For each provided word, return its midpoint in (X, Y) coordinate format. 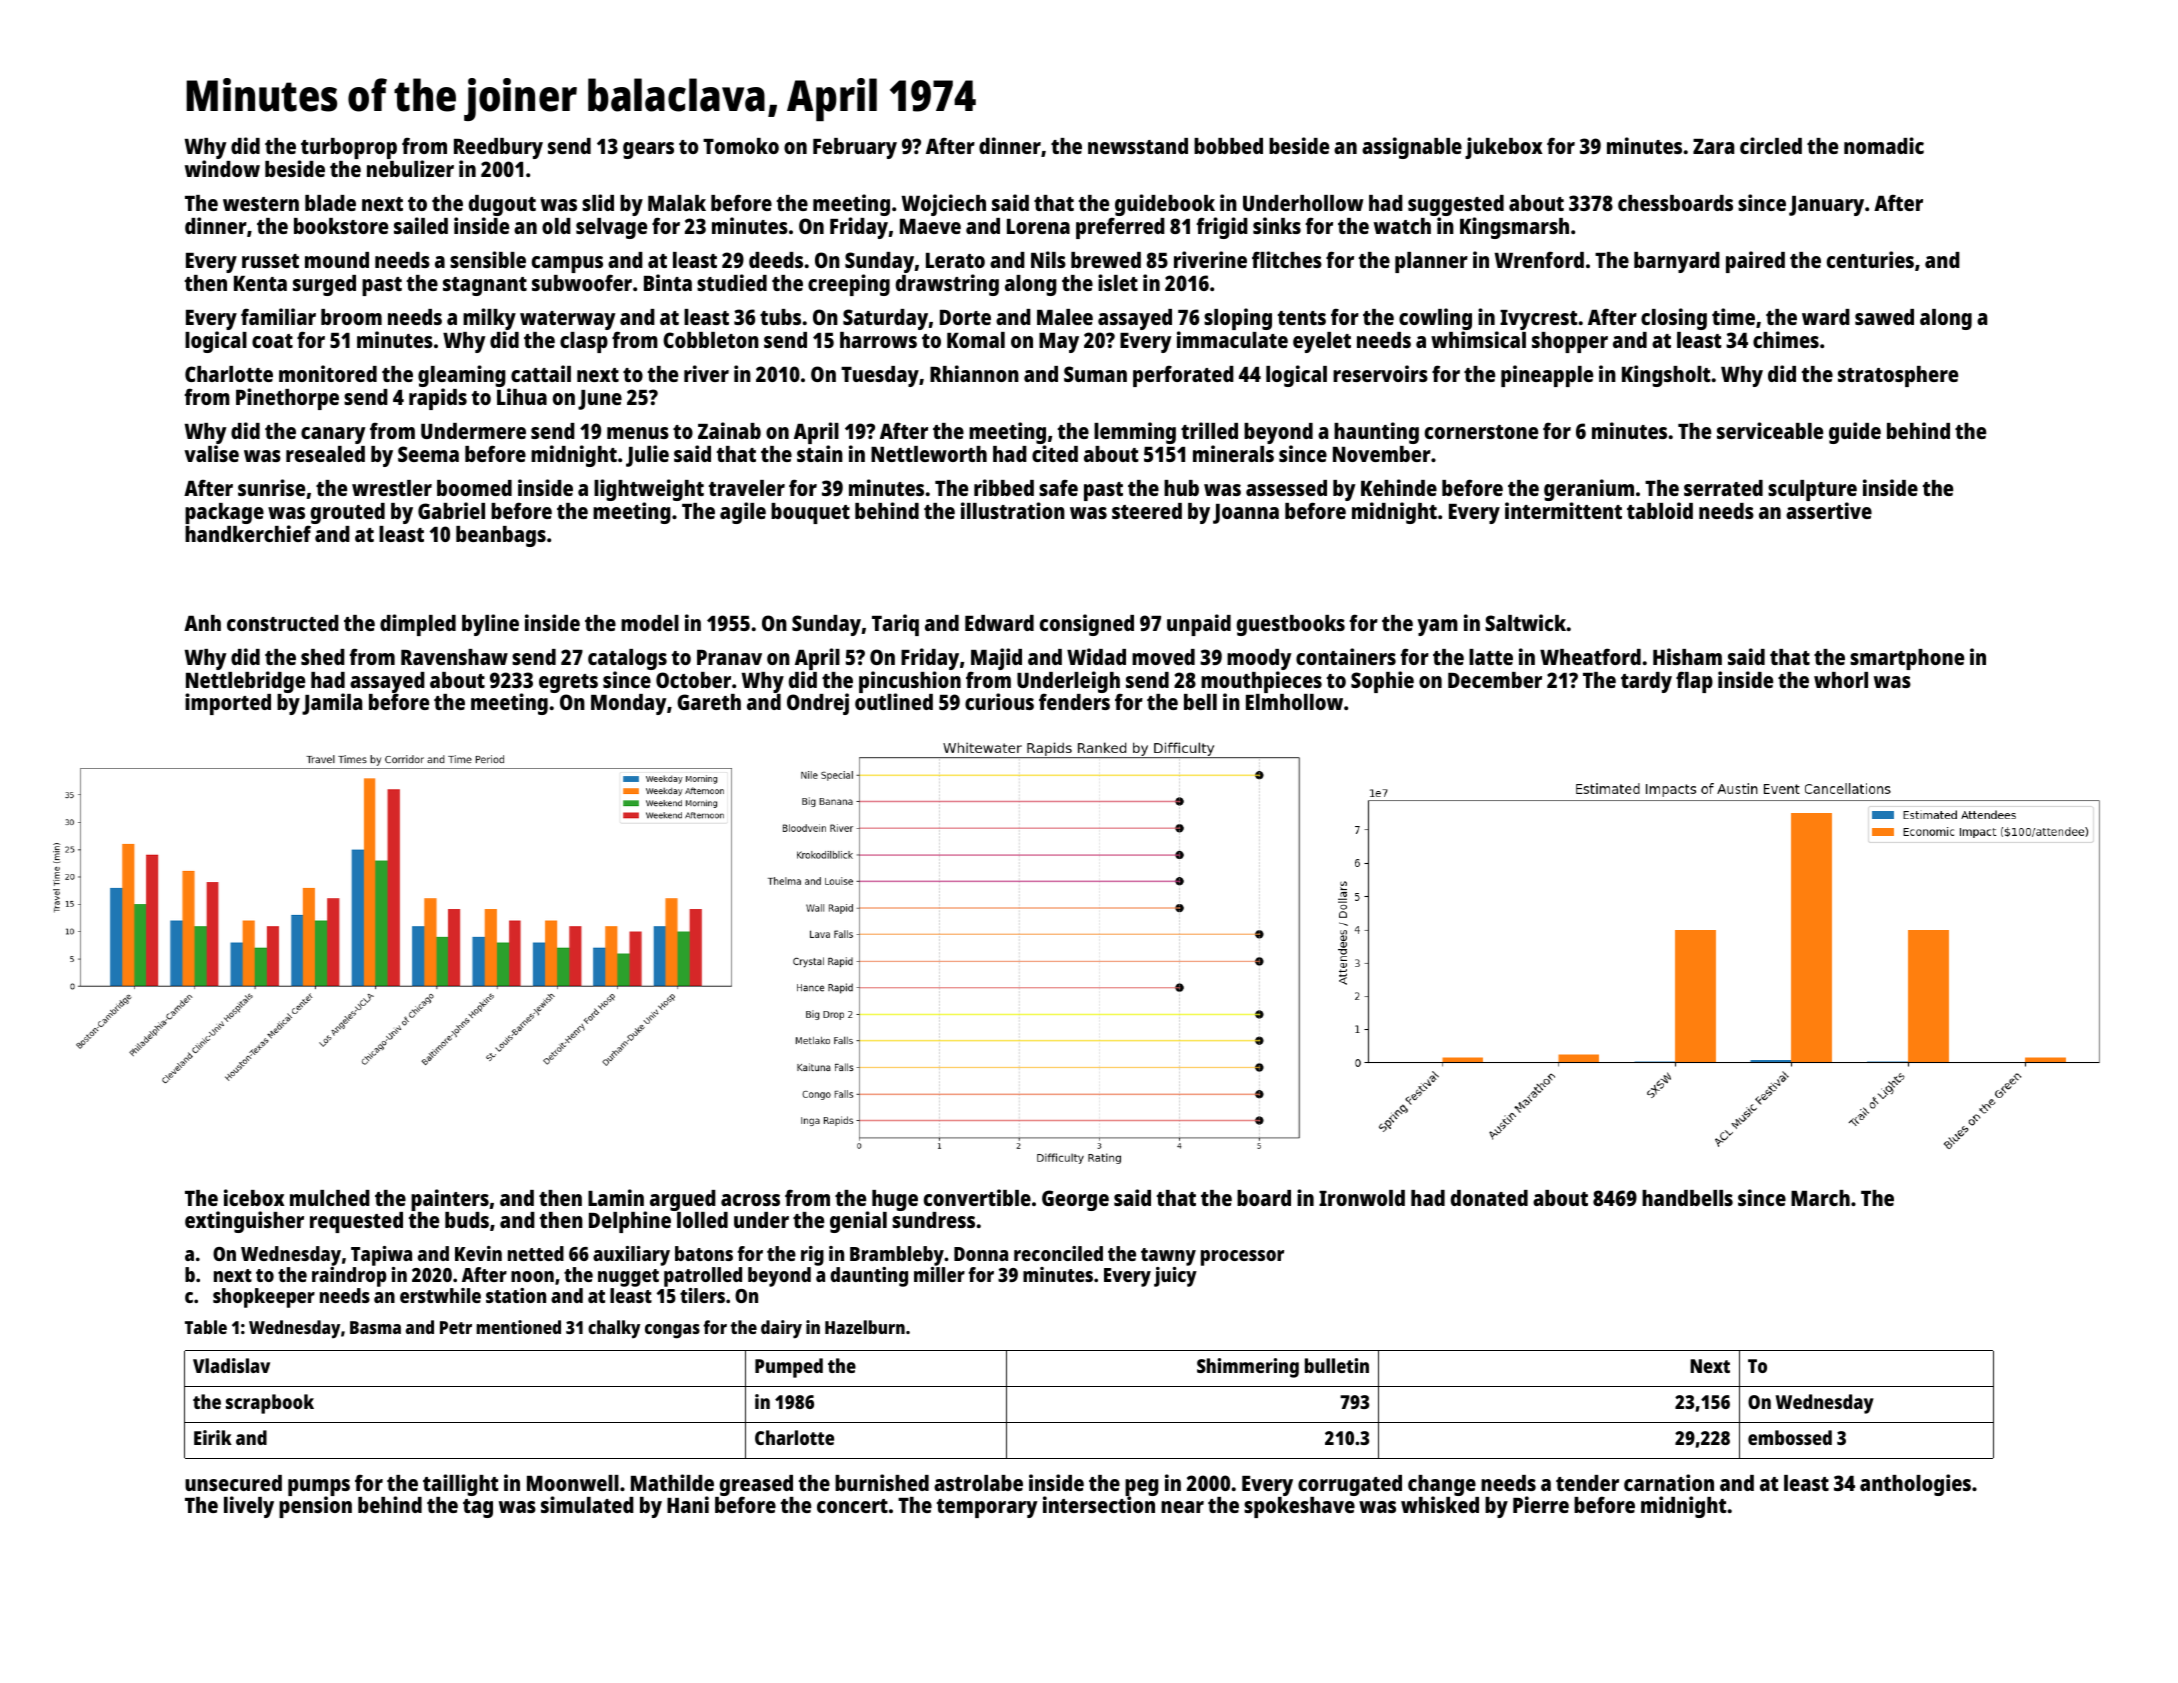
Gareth (709, 702)
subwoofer (582, 282)
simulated (587, 1504)
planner (1431, 262)
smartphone (1907, 659)
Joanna (1246, 514)
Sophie (1382, 682)
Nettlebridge (245, 682)
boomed (474, 488)
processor (1242, 1258)
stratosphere (1898, 376)
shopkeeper (264, 1298)
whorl (1841, 680)
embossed (1790, 1437)
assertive (1829, 510)
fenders (1074, 702)
